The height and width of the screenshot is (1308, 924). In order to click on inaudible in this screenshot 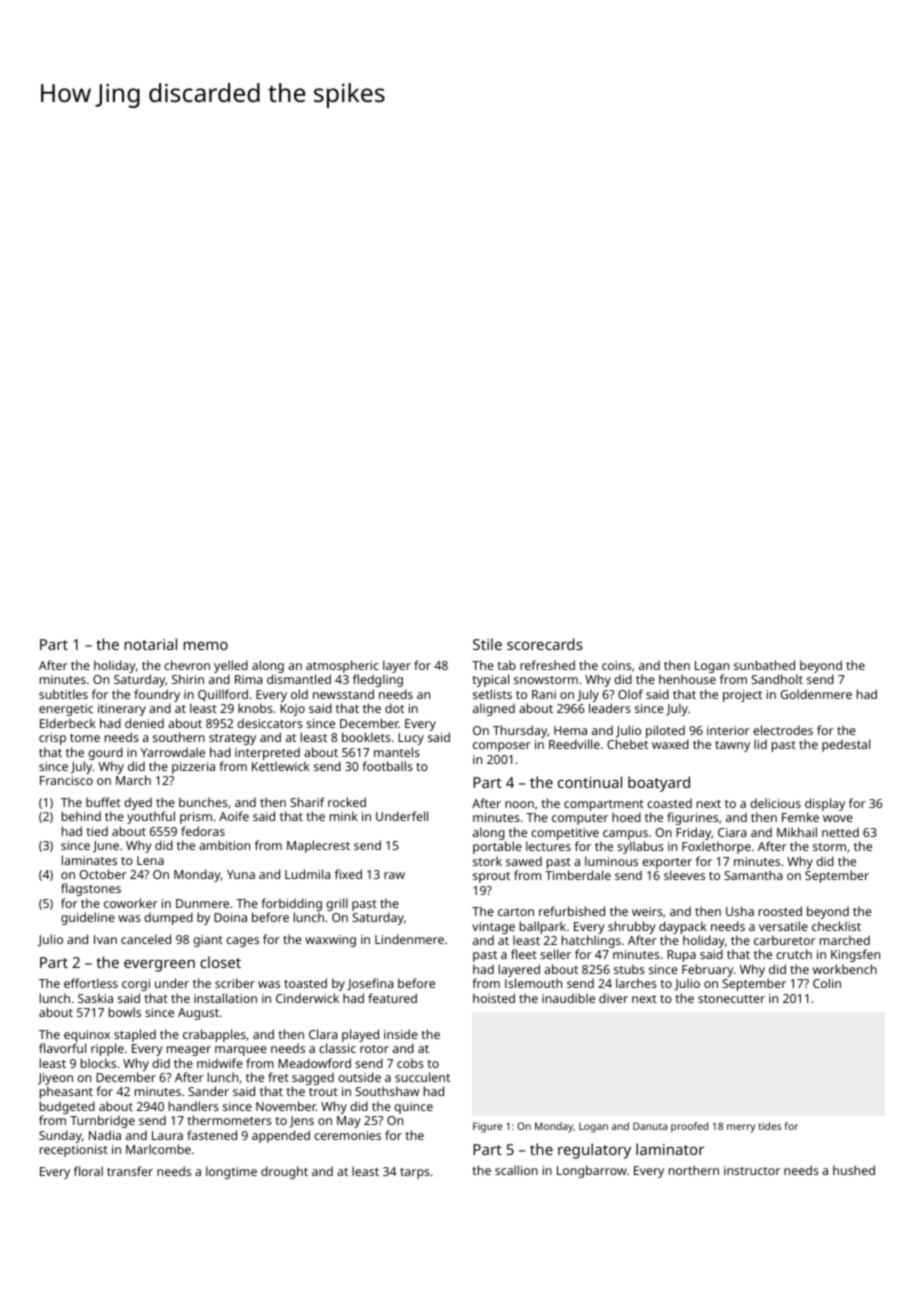, I will do `click(568, 998)`.
